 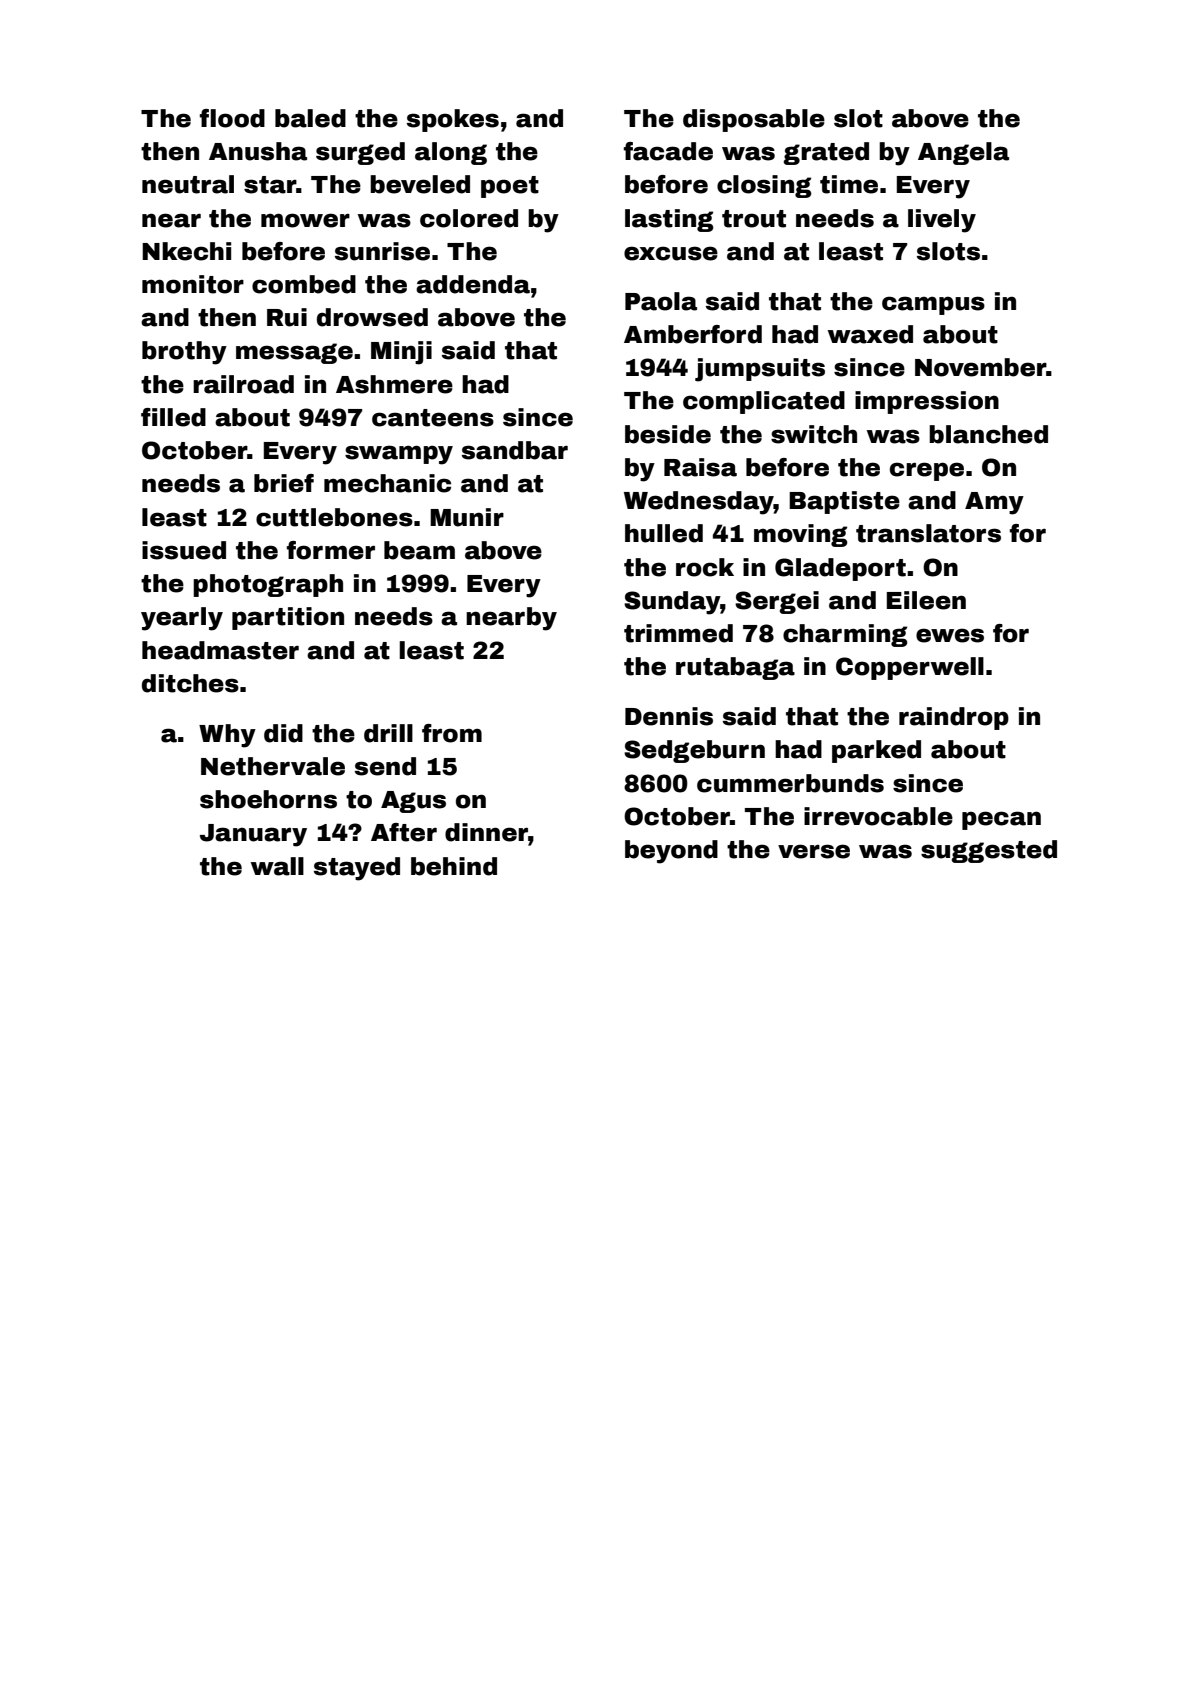 I want to click on Dennis, so click(x=669, y=716).
